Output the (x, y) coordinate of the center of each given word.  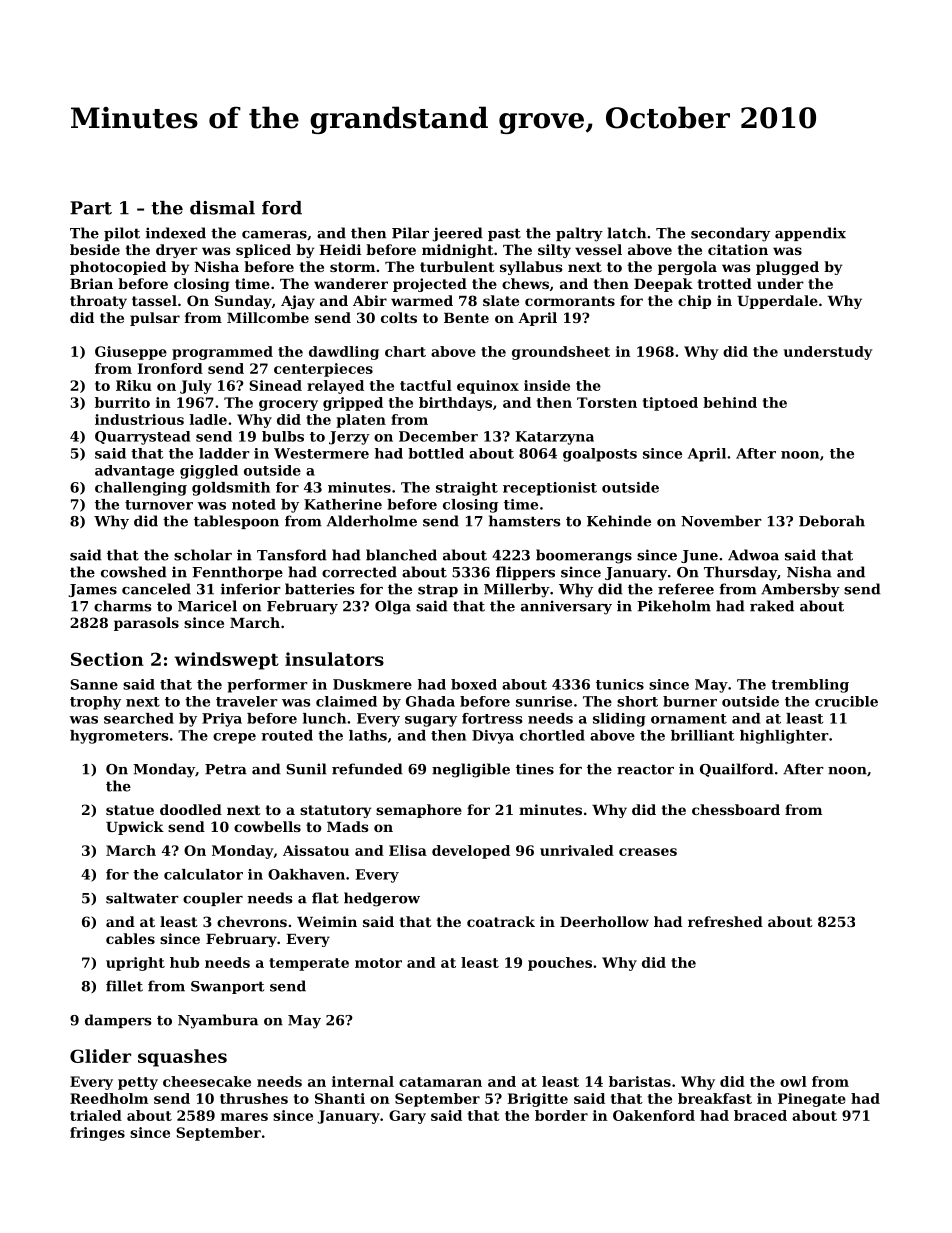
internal (363, 1081)
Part (91, 208)
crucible (846, 701)
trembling (810, 686)
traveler (247, 701)
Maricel (207, 606)
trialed (96, 1115)
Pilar (410, 233)
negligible (471, 770)
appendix (810, 234)
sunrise (544, 701)
